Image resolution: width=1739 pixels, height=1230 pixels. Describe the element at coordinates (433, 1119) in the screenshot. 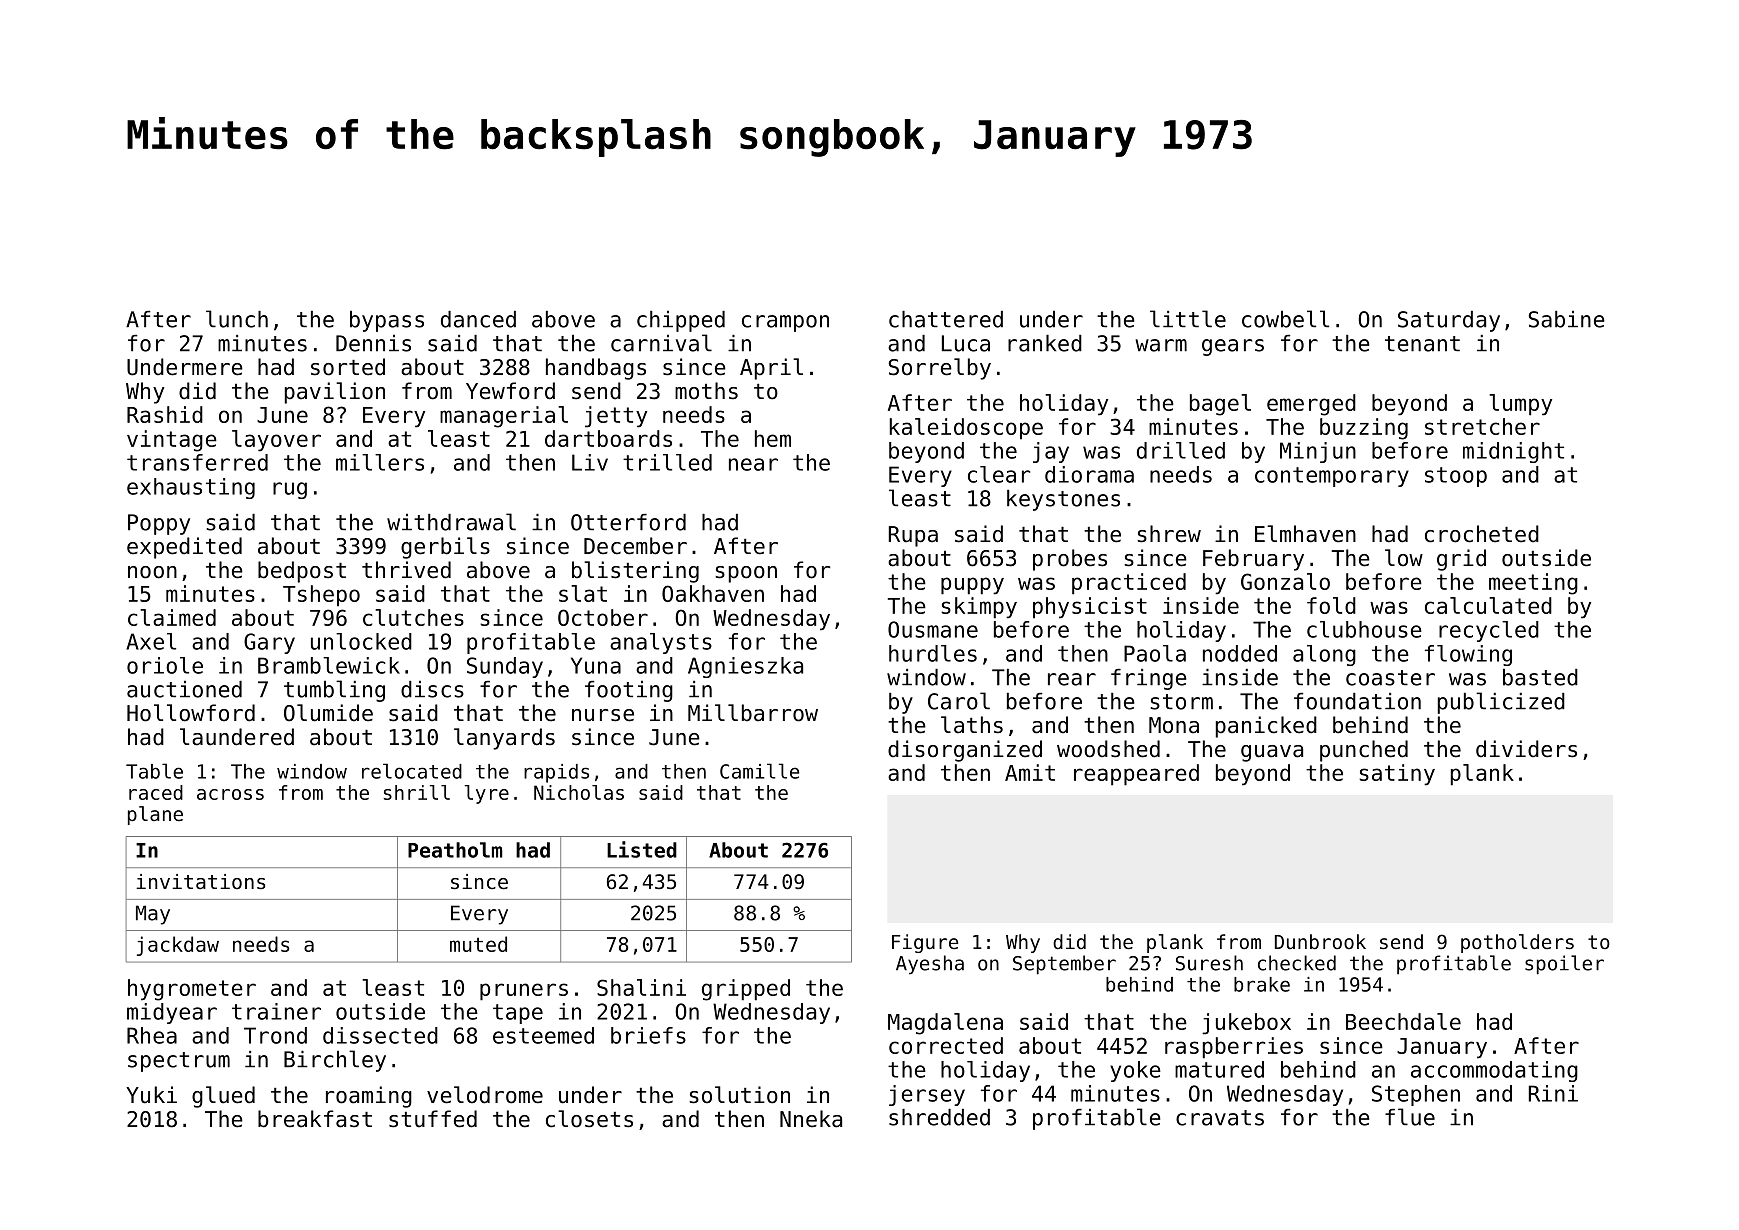

I see `stuffed` at that location.
